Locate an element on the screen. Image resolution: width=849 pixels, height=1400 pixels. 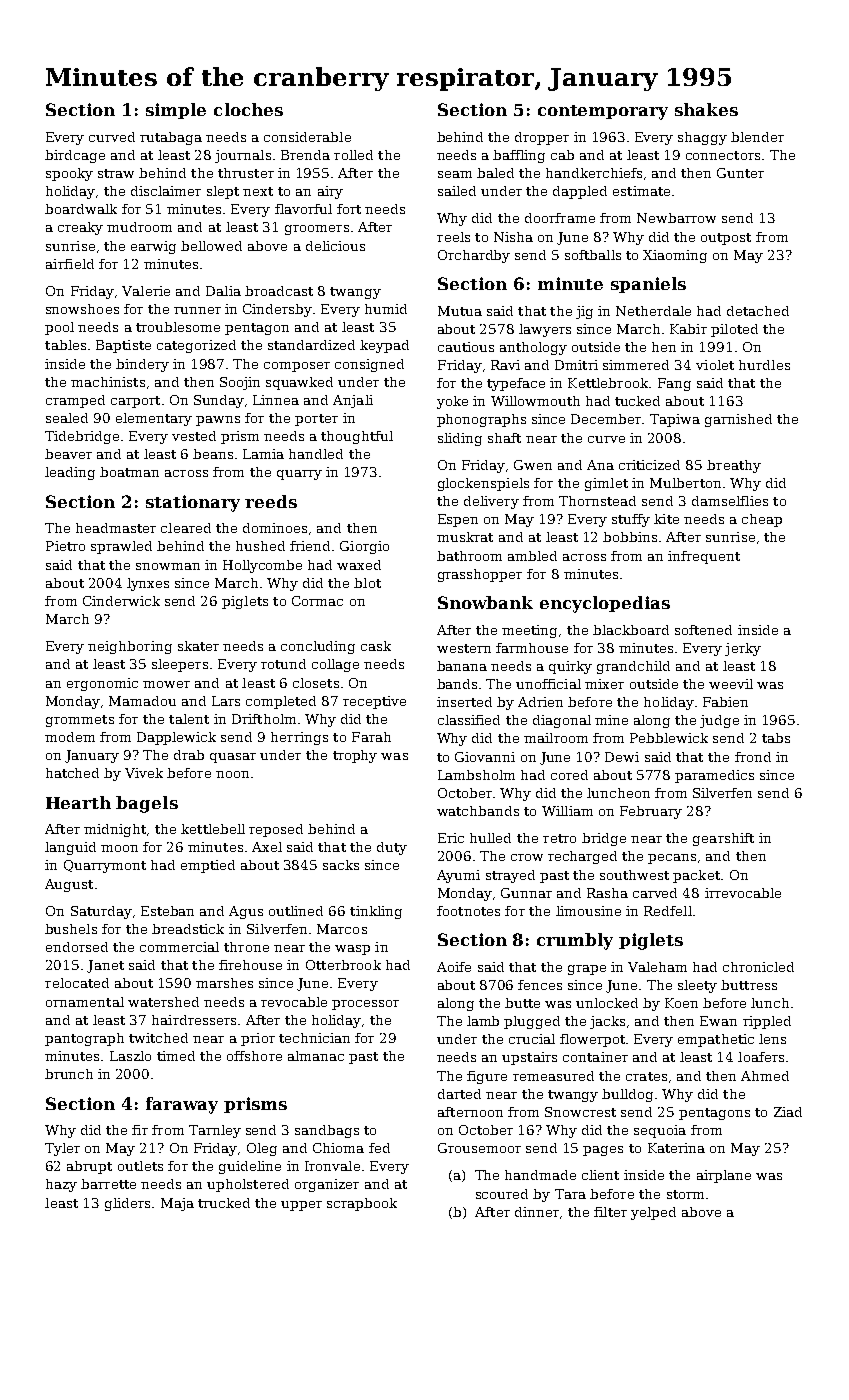
throne is located at coordinates (246, 947).
